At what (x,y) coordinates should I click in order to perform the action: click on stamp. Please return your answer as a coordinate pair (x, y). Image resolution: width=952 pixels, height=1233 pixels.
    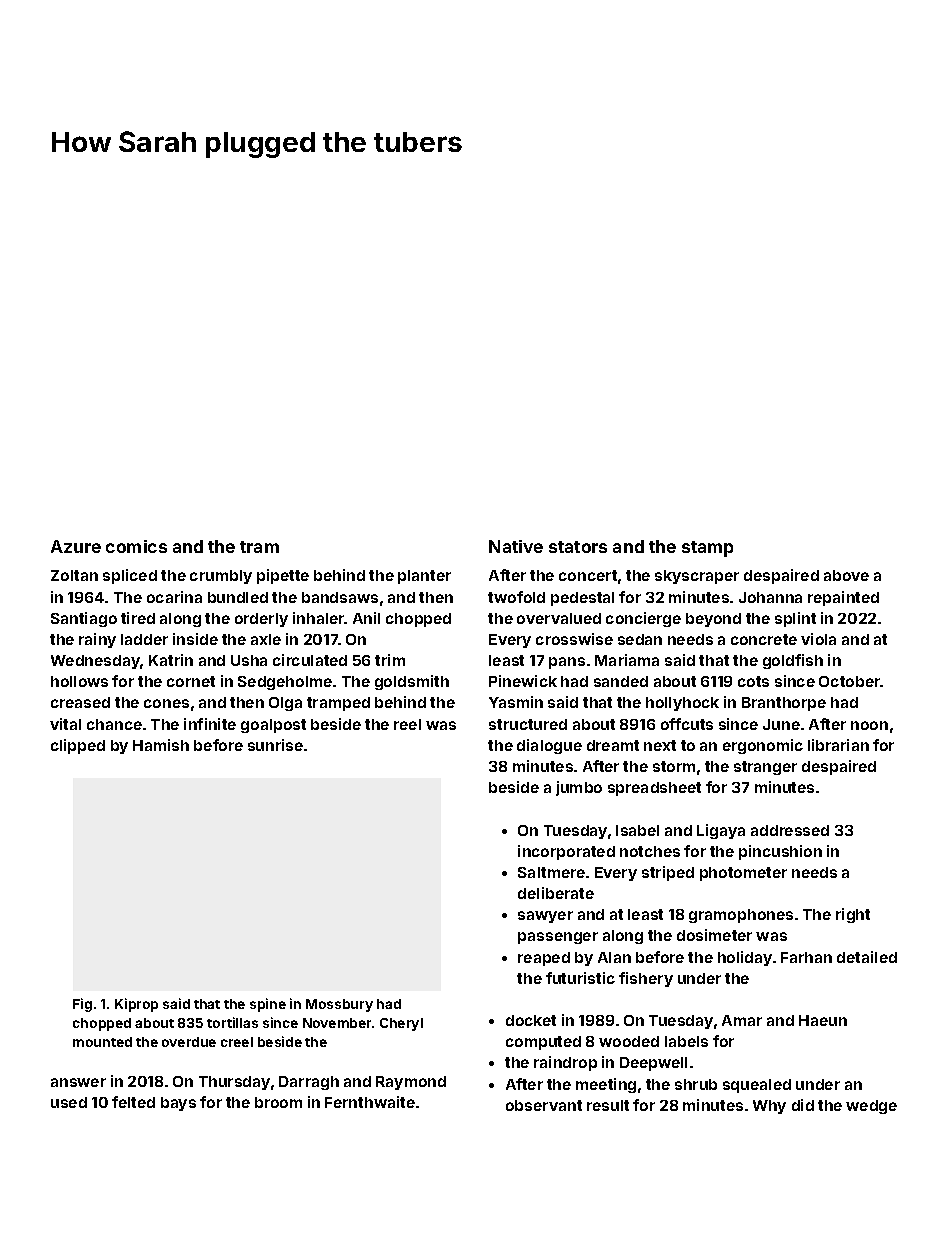
    Looking at the image, I should click on (707, 549).
